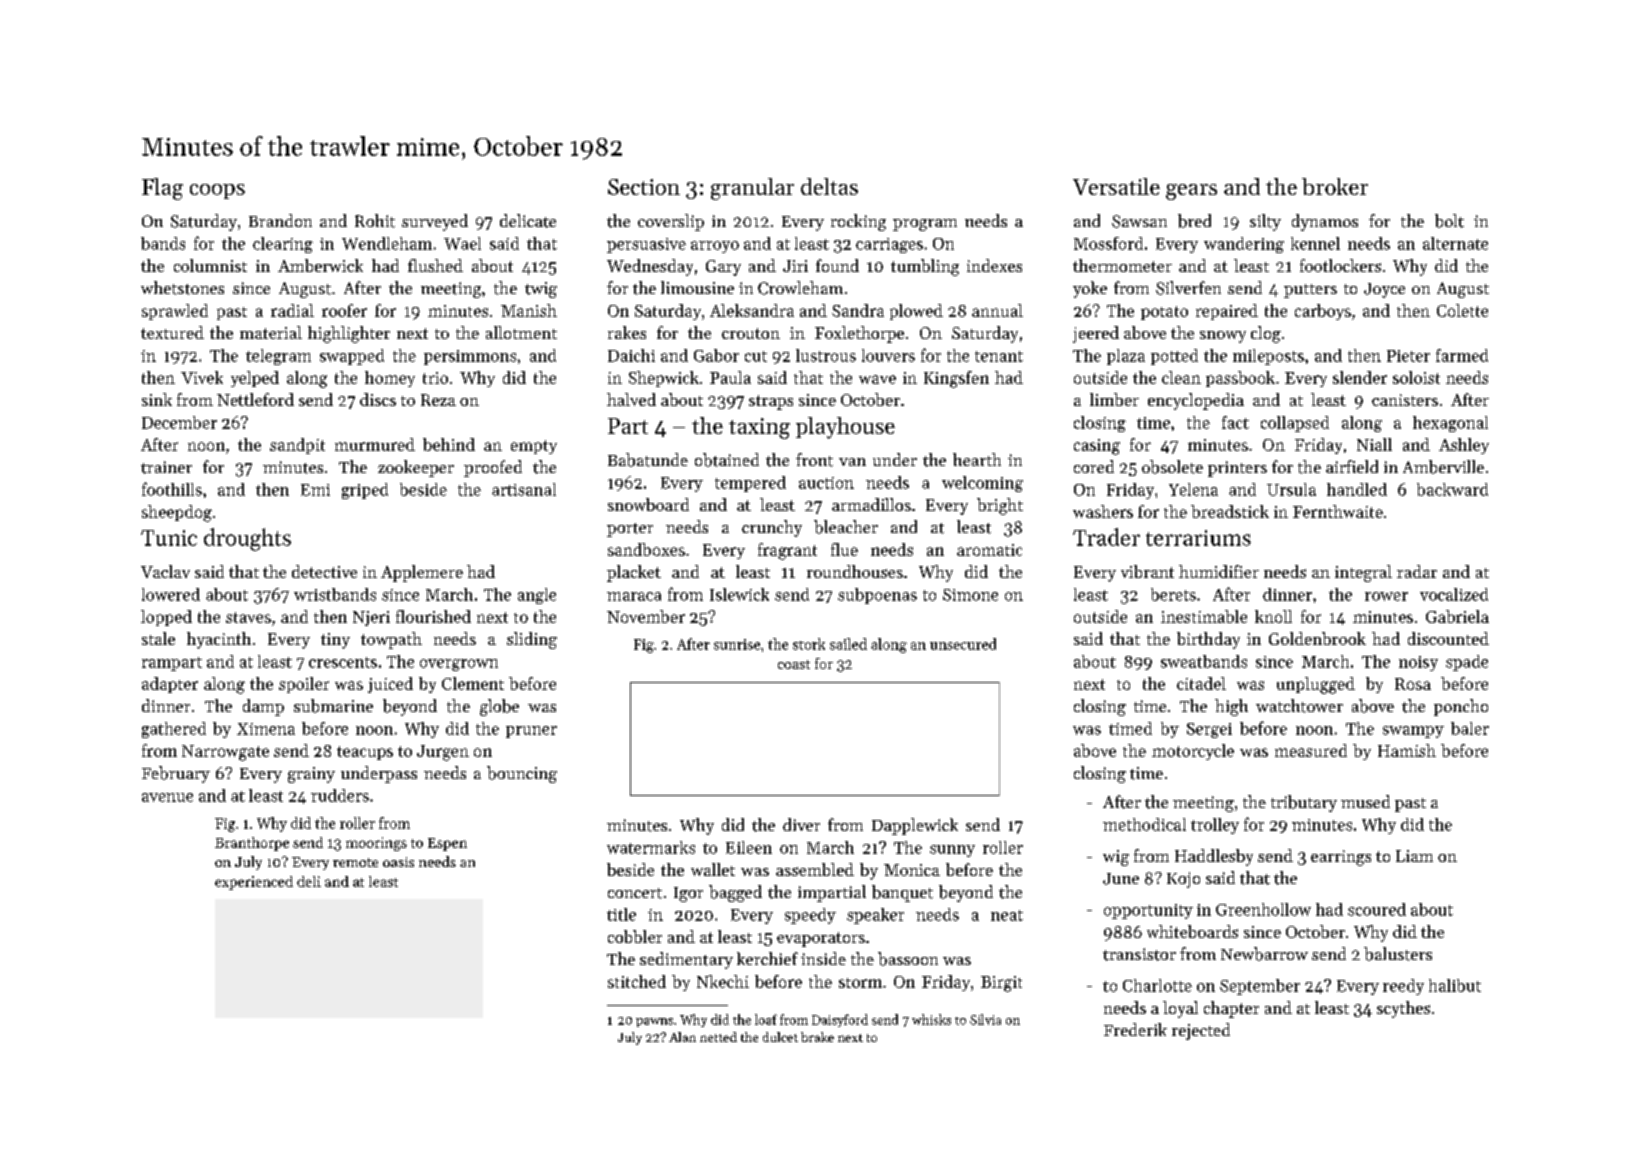  Describe the element at coordinates (1449, 221) in the screenshot. I see `bolt` at that location.
